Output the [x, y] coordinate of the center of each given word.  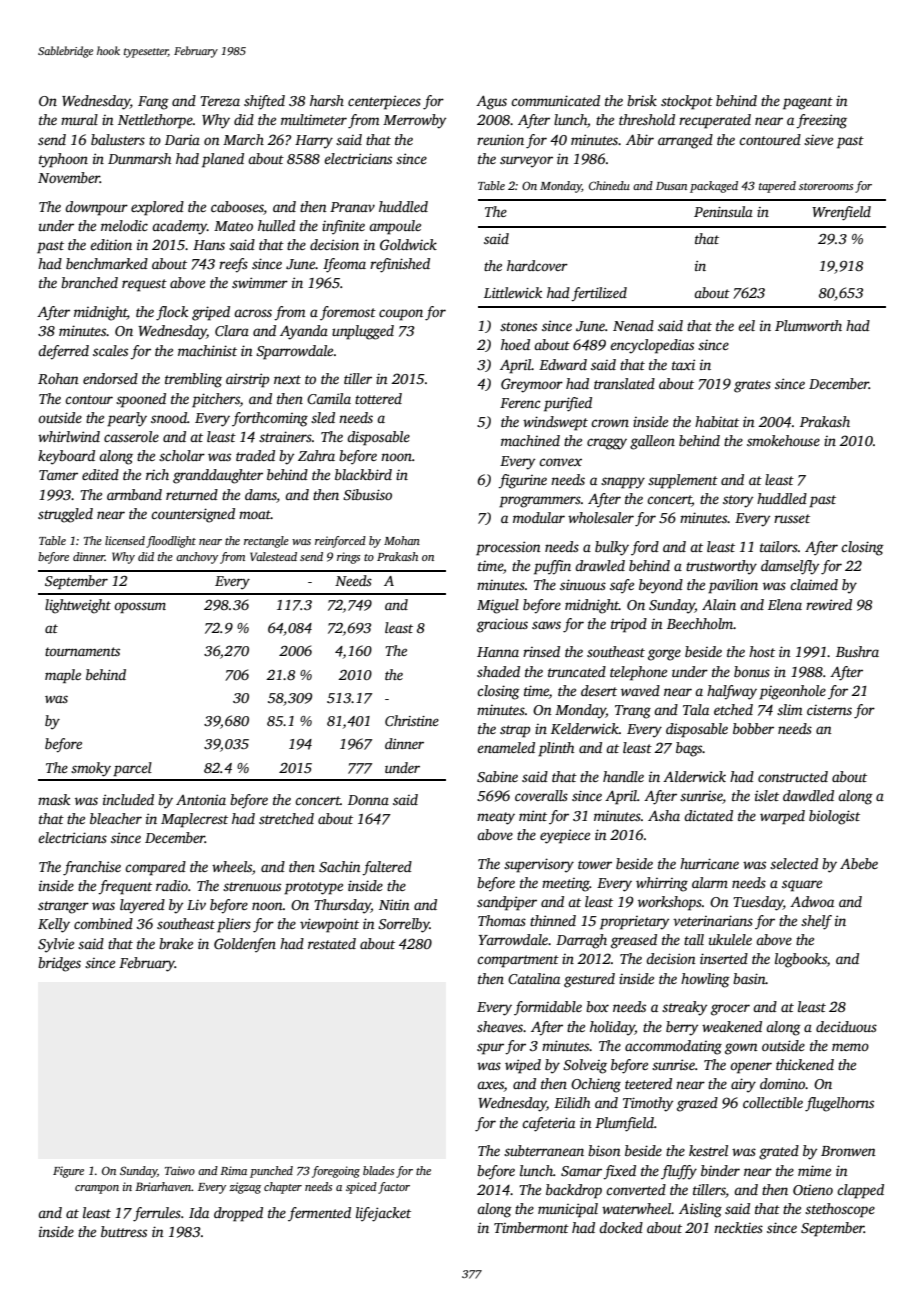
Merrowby [414, 121]
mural [79, 119]
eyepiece [565, 836]
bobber [753, 728]
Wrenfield [841, 213]
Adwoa [812, 901]
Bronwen [848, 1151]
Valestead [273, 556]
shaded [498, 671]
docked [621, 1227]
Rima [233, 1170]
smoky [91, 769]
